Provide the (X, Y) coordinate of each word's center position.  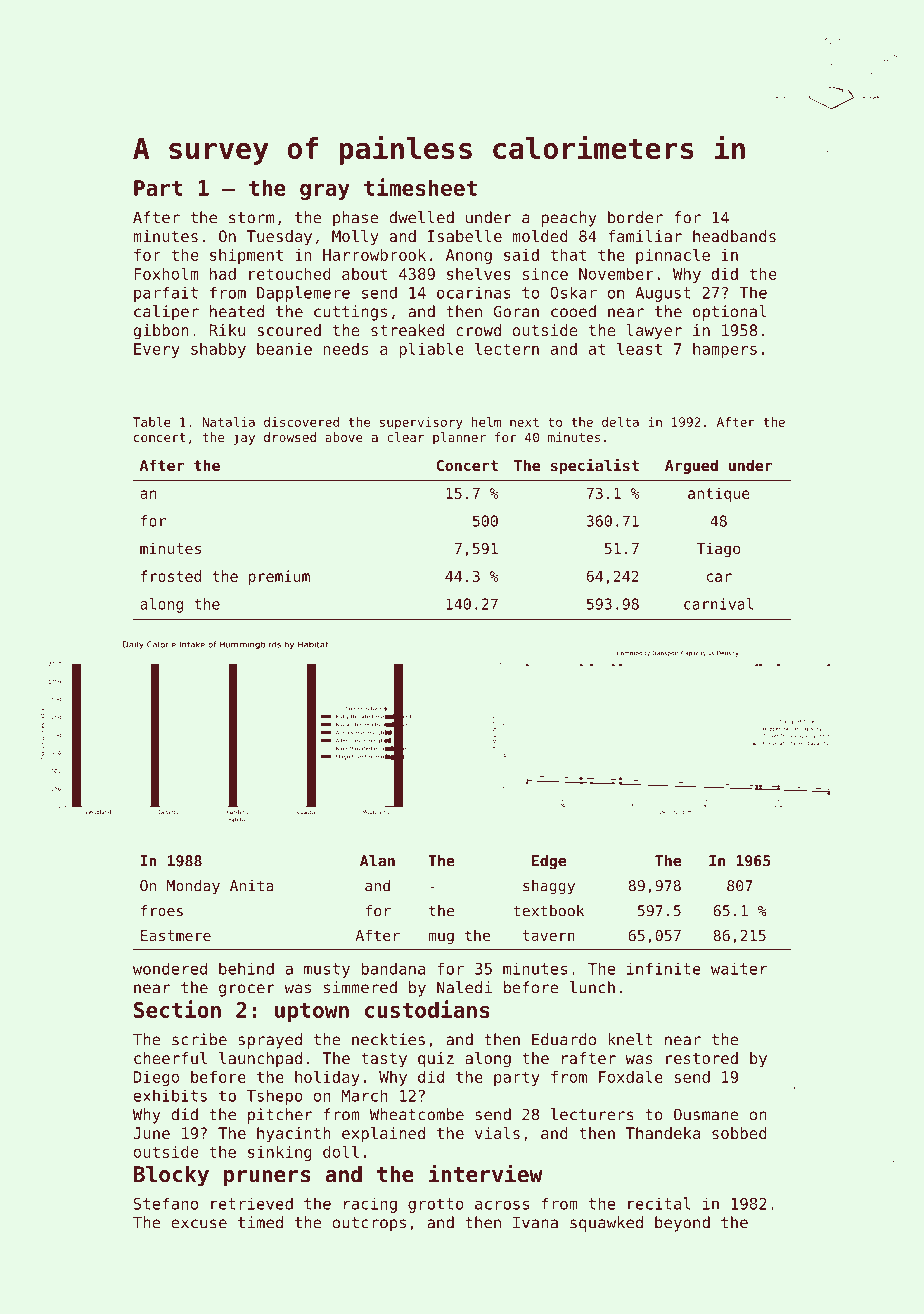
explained (383, 1135)
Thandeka (663, 1133)
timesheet (420, 187)
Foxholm (166, 273)
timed (260, 1222)
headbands (734, 236)
